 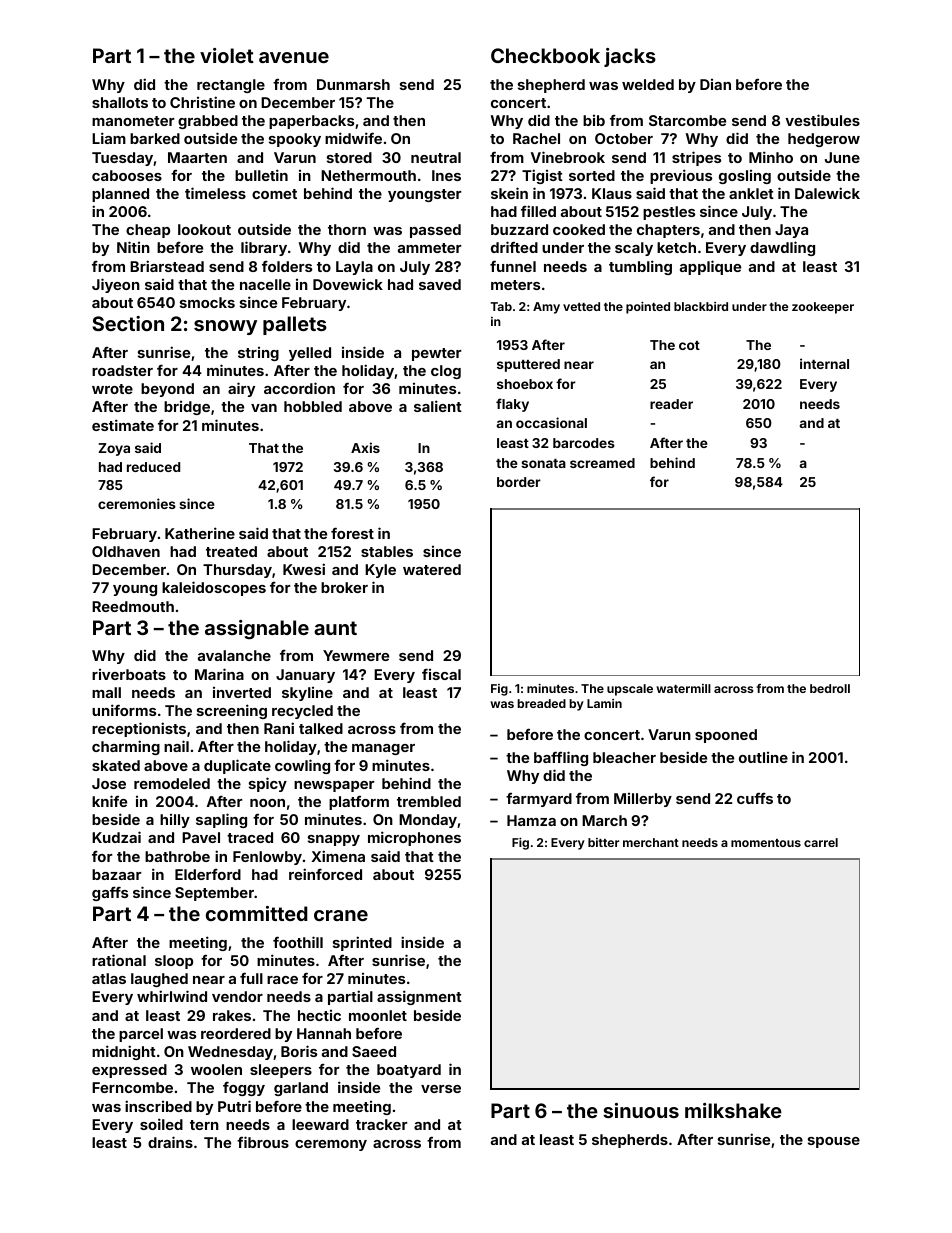 What do you see at coordinates (126, 747) in the screenshot?
I see `charming` at bounding box center [126, 747].
